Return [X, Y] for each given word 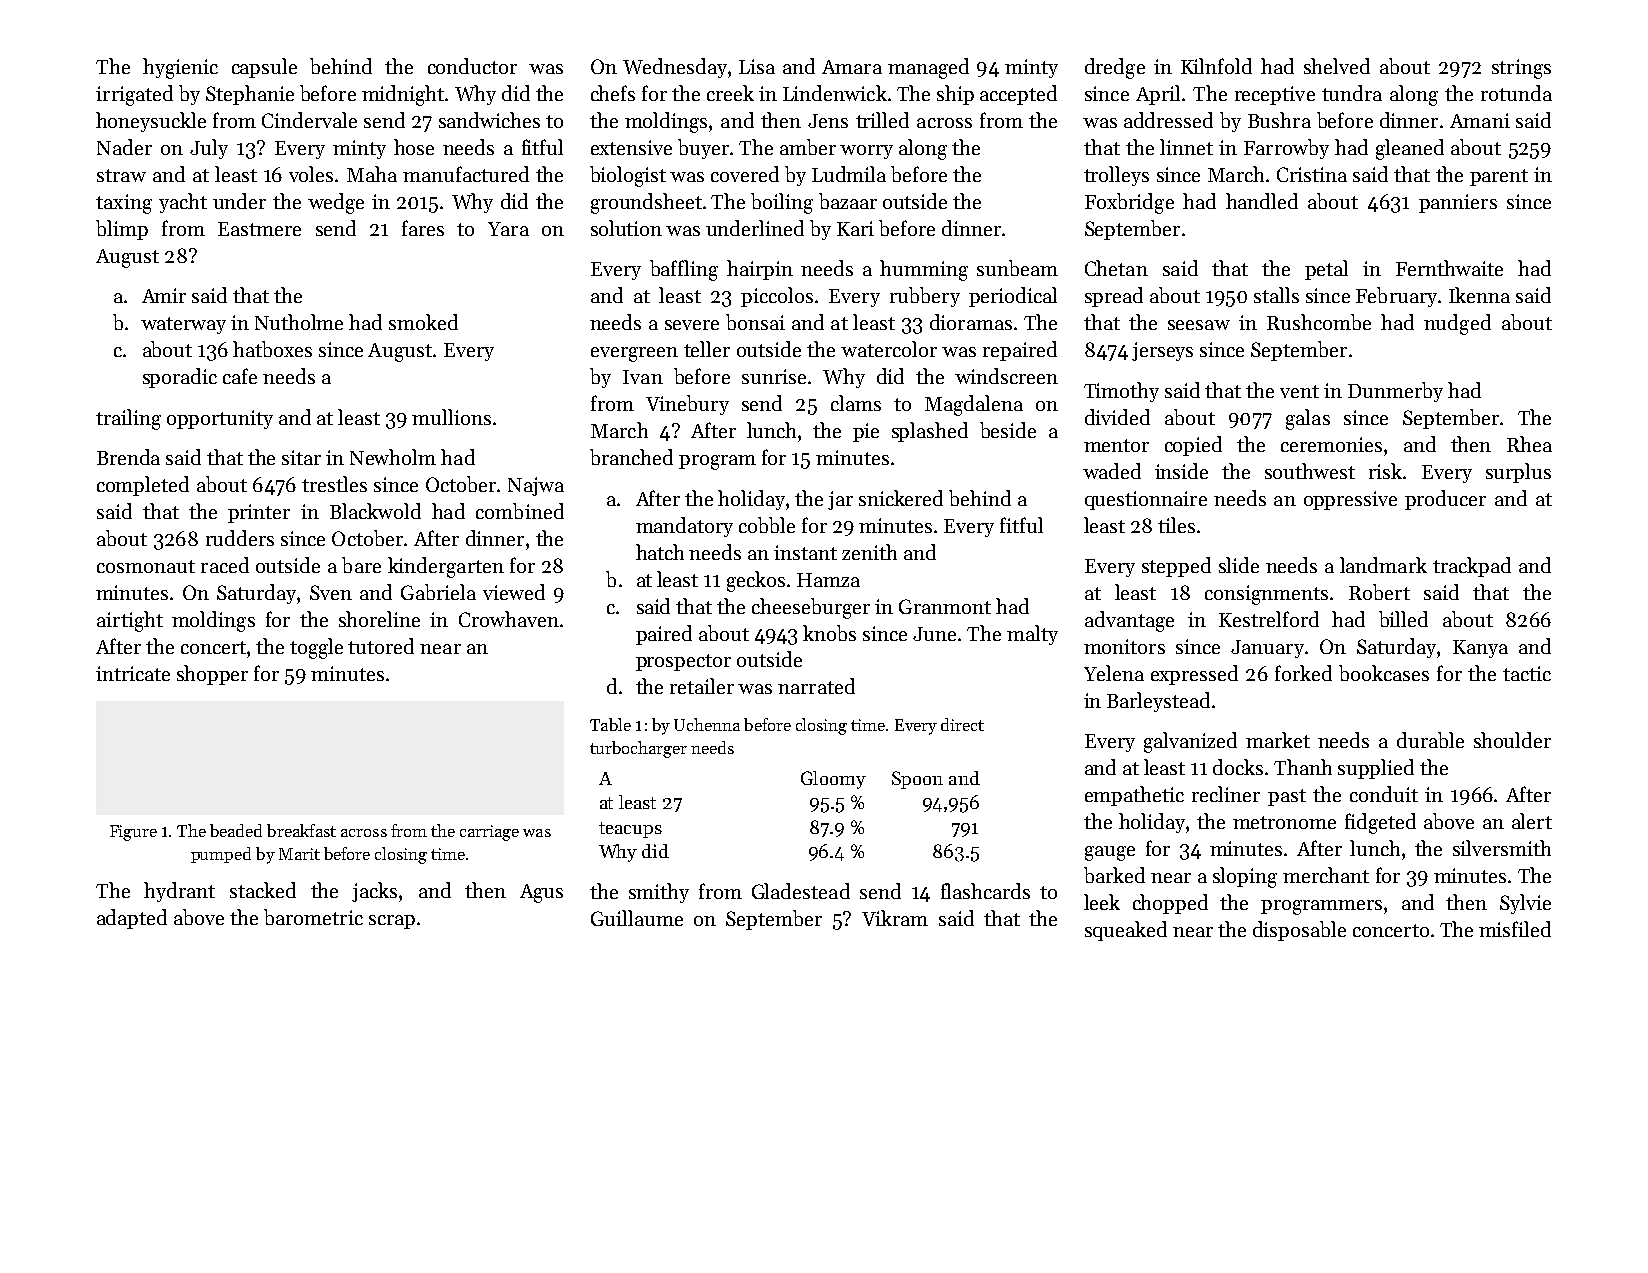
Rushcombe [1319, 322]
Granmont [945, 606]
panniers [1458, 203]
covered [745, 174]
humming [924, 270]
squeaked [1126, 931]
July [209, 149]
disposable [1299, 931]
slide [1239, 565]
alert [1532, 821]
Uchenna [707, 724]
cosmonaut [146, 566]
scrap [392, 922]
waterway [183, 325]
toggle [316, 648]
